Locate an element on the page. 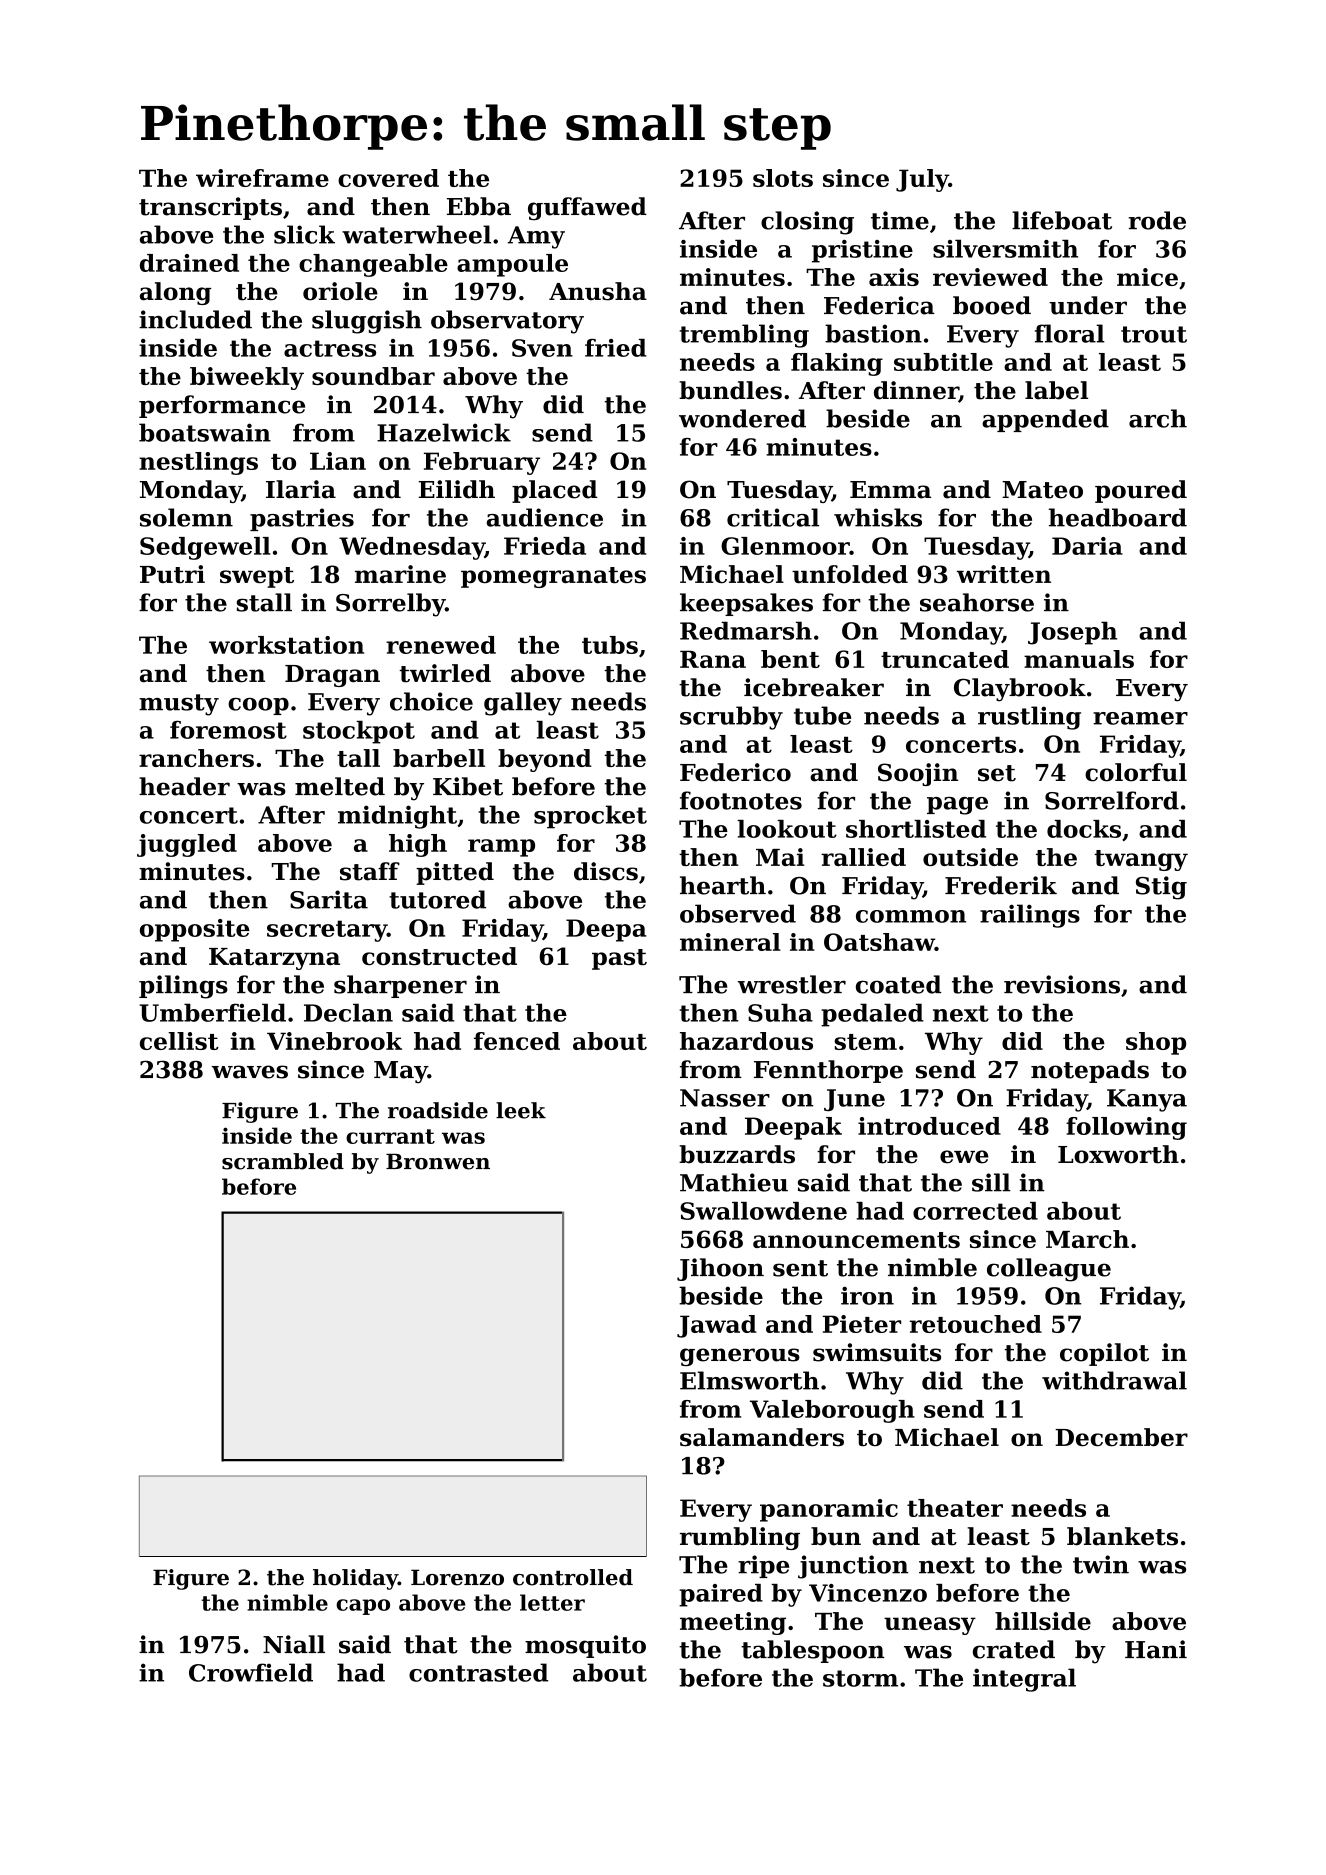 The image size is (1326, 1875). notepads is located at coordinates (1090, 1071).
